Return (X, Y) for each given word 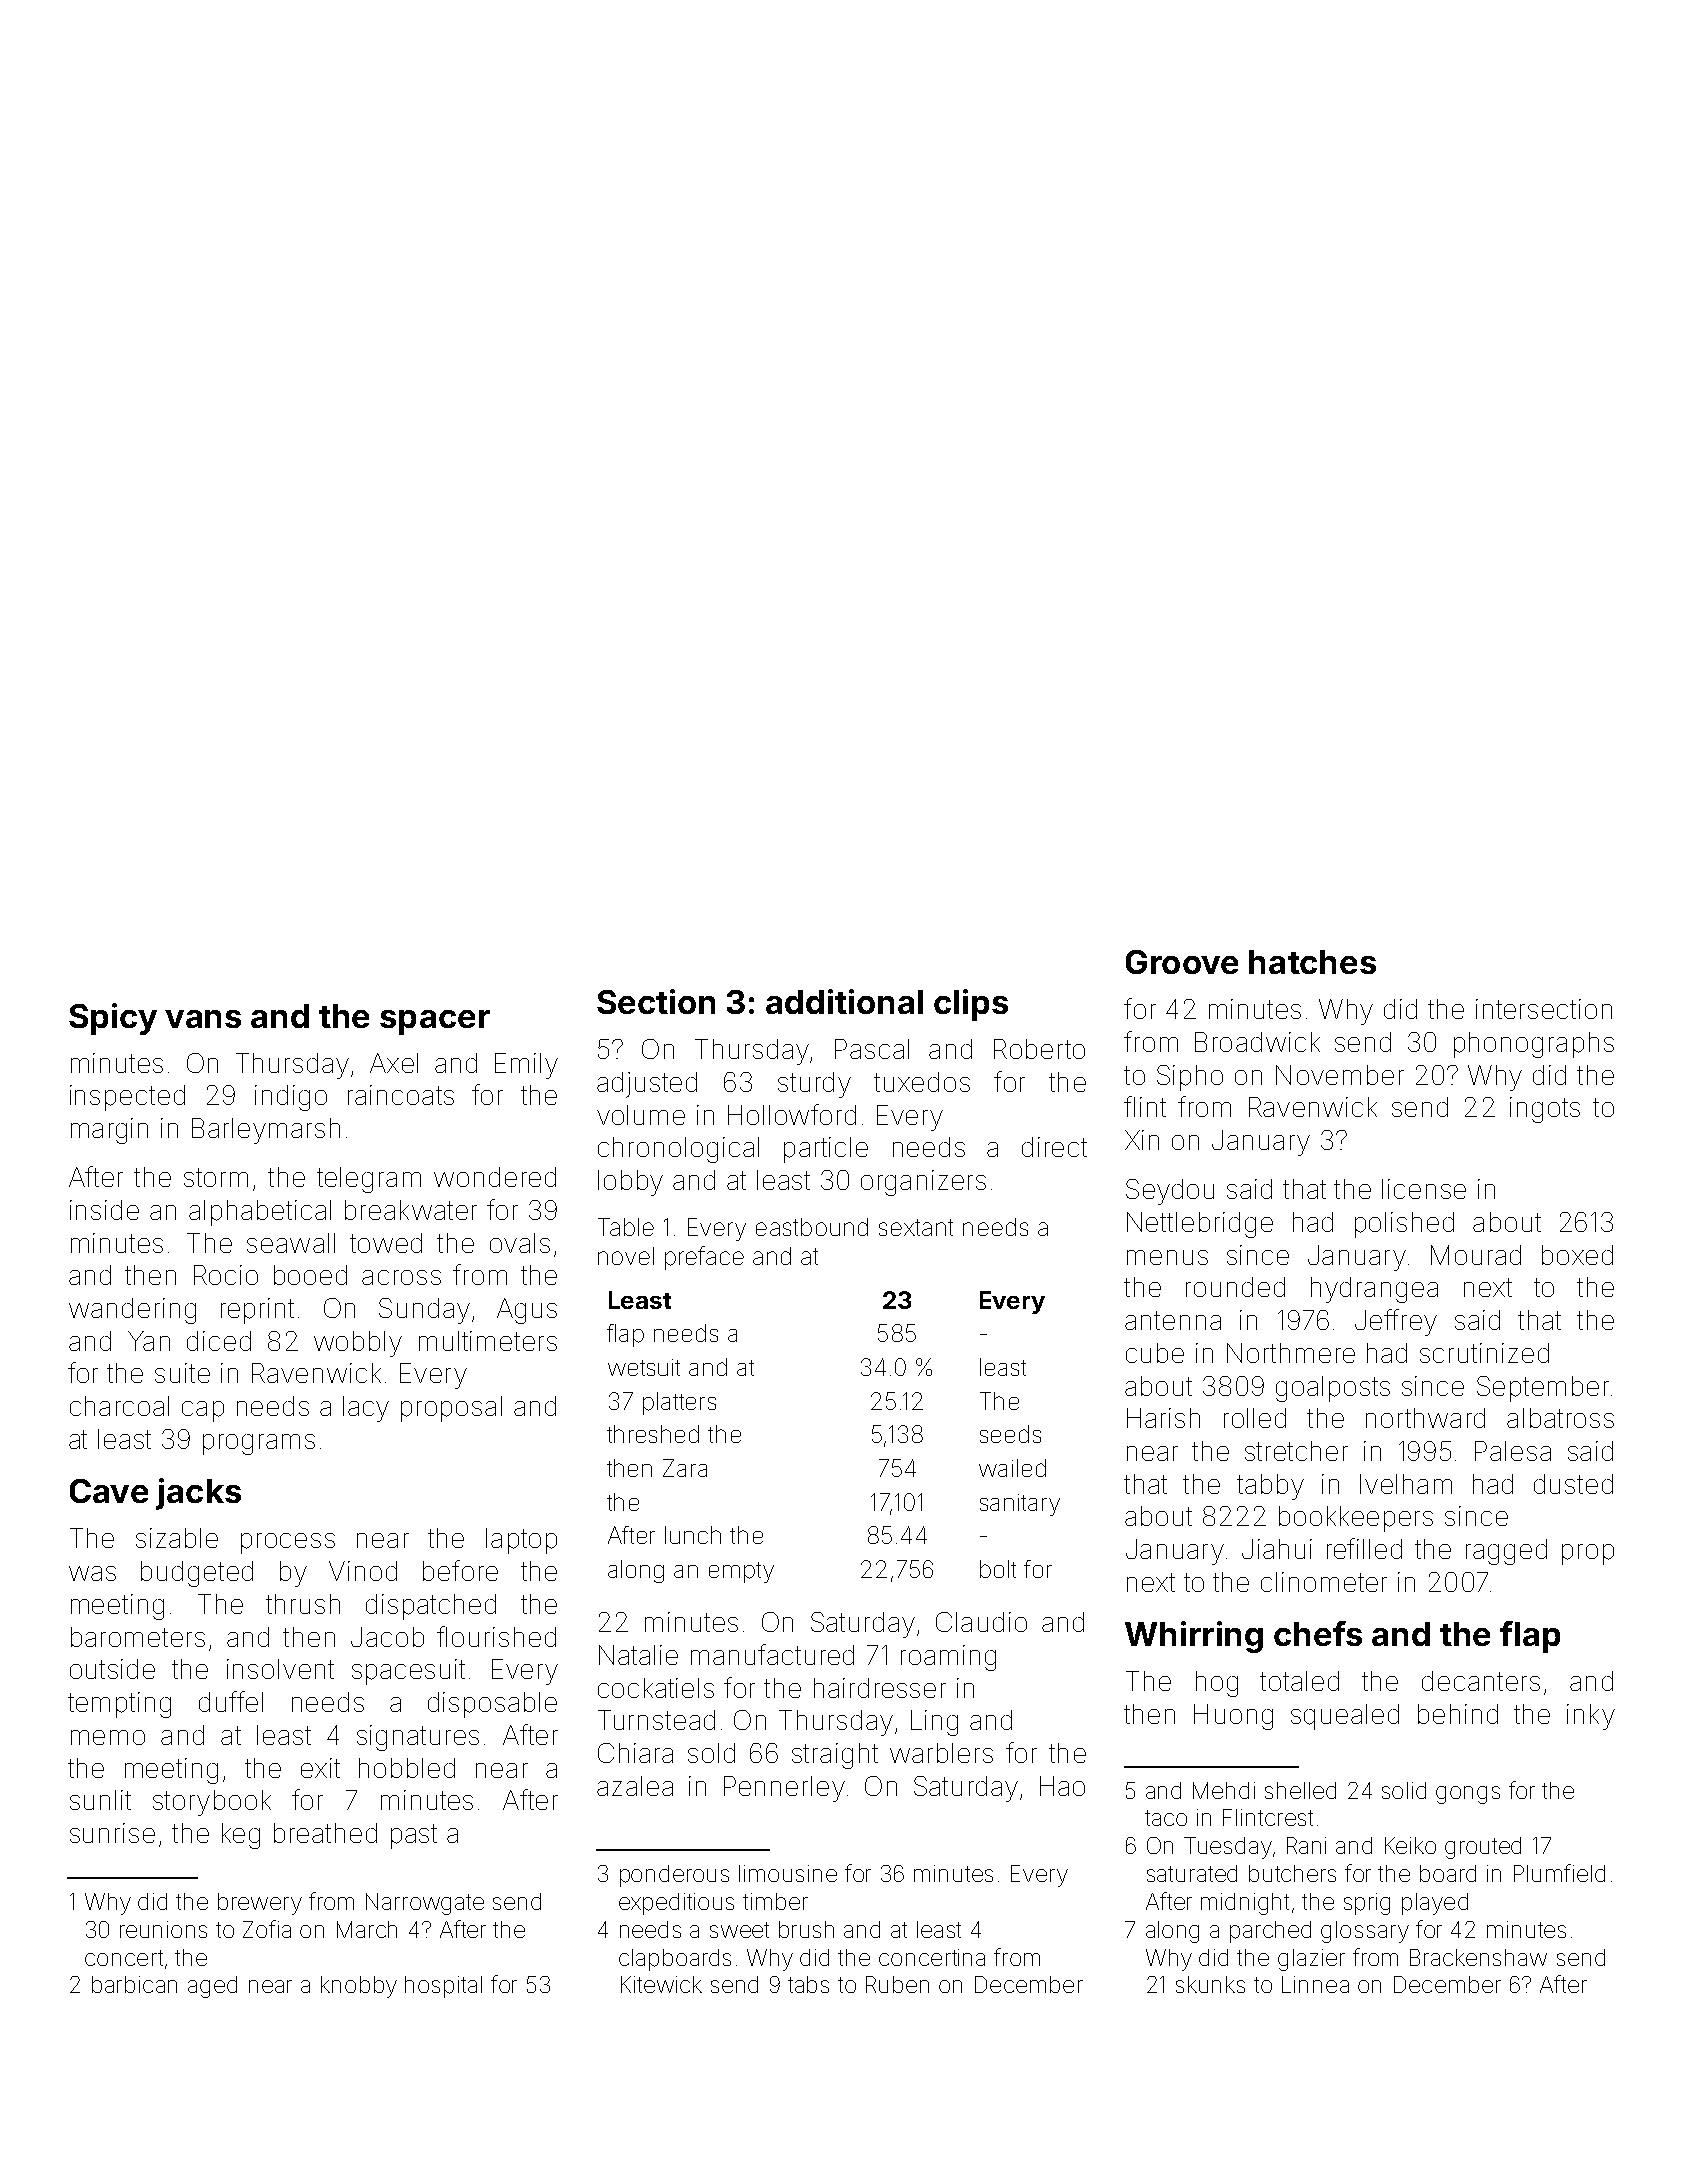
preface (704, 1258)
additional (844, 1001)
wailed (1012, 1468)
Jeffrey (1396, 1322)
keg (241, 1836)
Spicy (113, 1019)
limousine (788, 1873)
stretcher (1296, 1451)
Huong (1233, 1717)
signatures (418, 1738)
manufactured (772, 1654)
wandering (132, 1311)
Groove (1182, 962)
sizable (177, 1538)
